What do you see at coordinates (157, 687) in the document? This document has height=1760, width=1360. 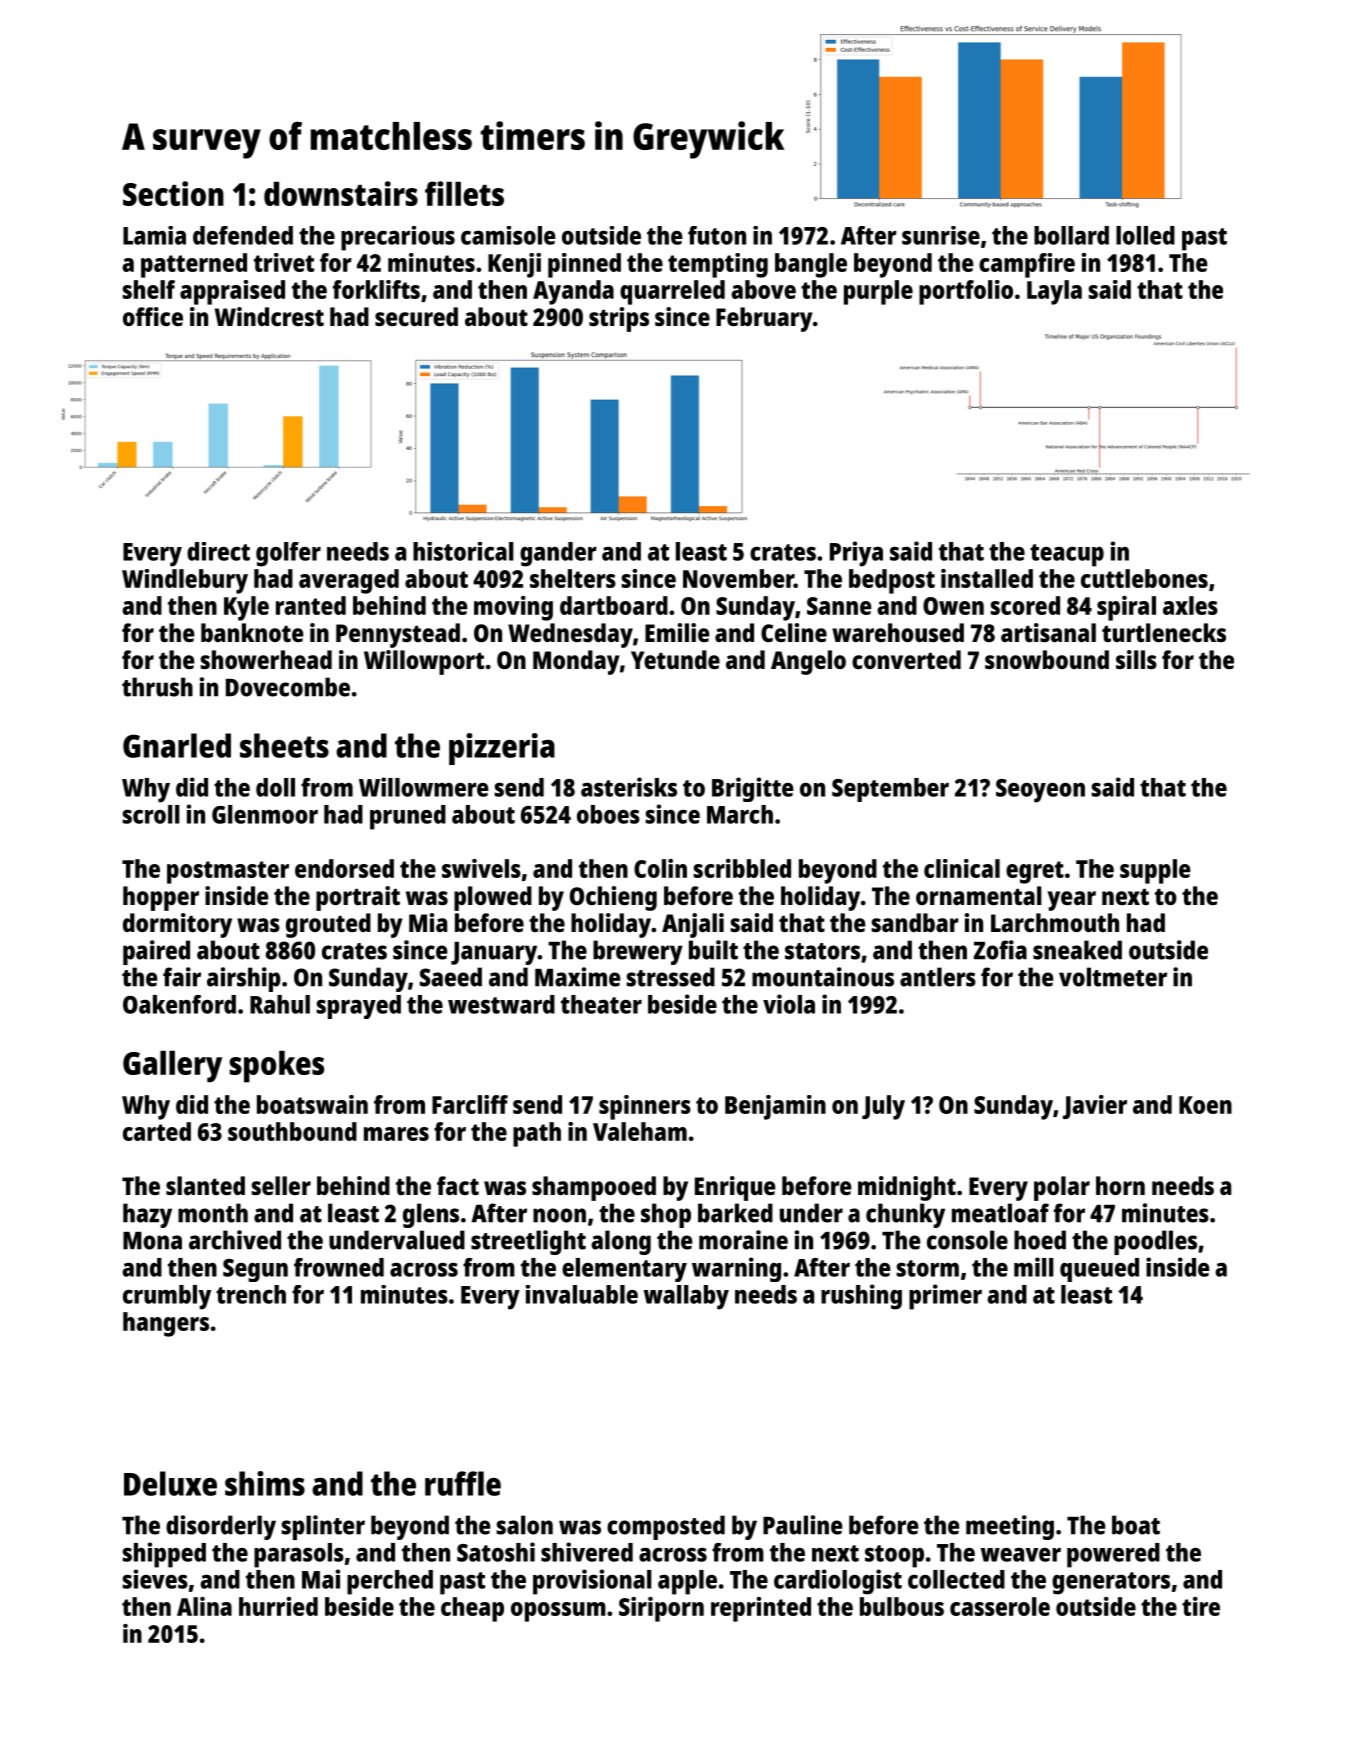 I see `thrush` at bounding box center [157, 687].
